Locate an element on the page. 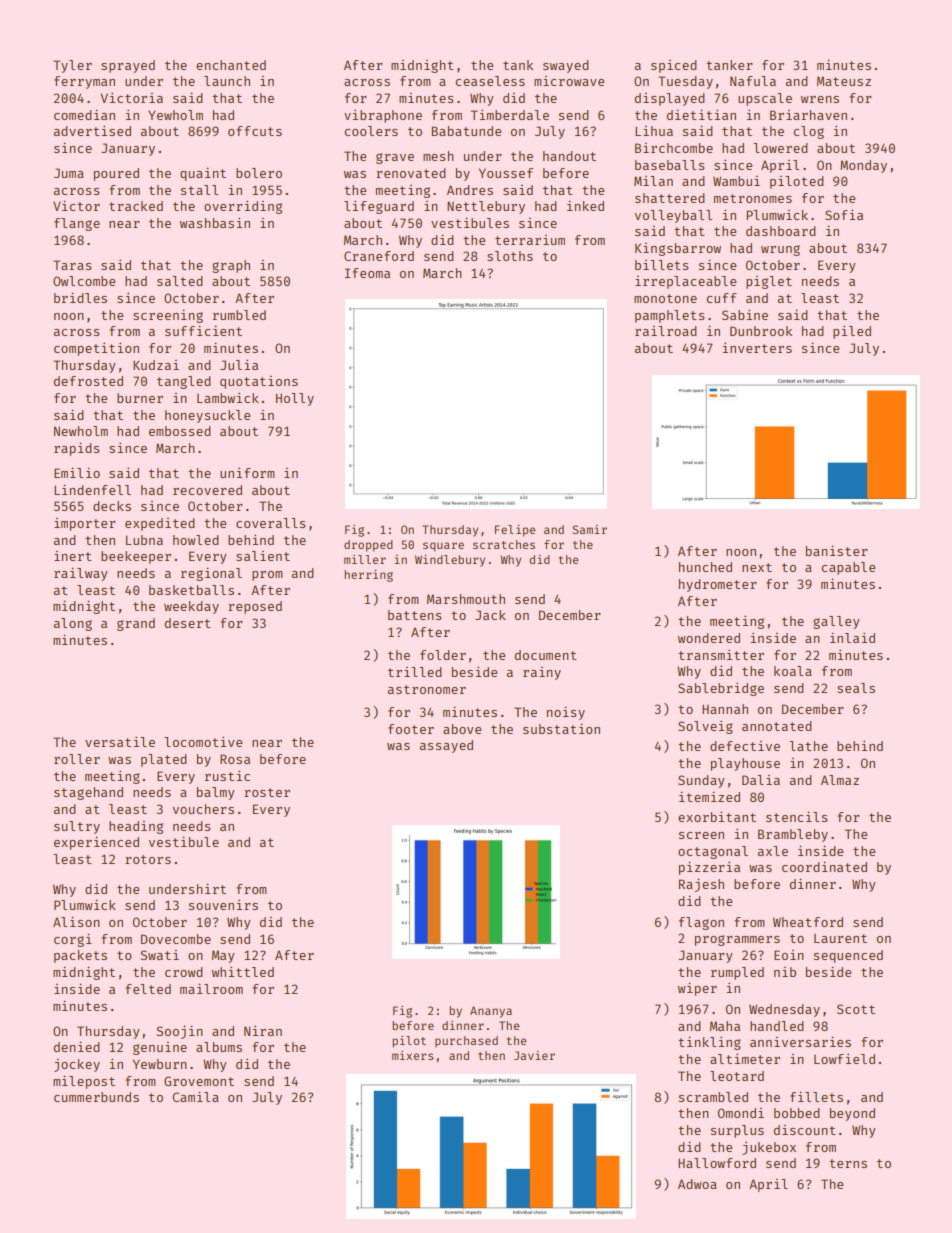  flagon is located at coordinates (701, 923).
